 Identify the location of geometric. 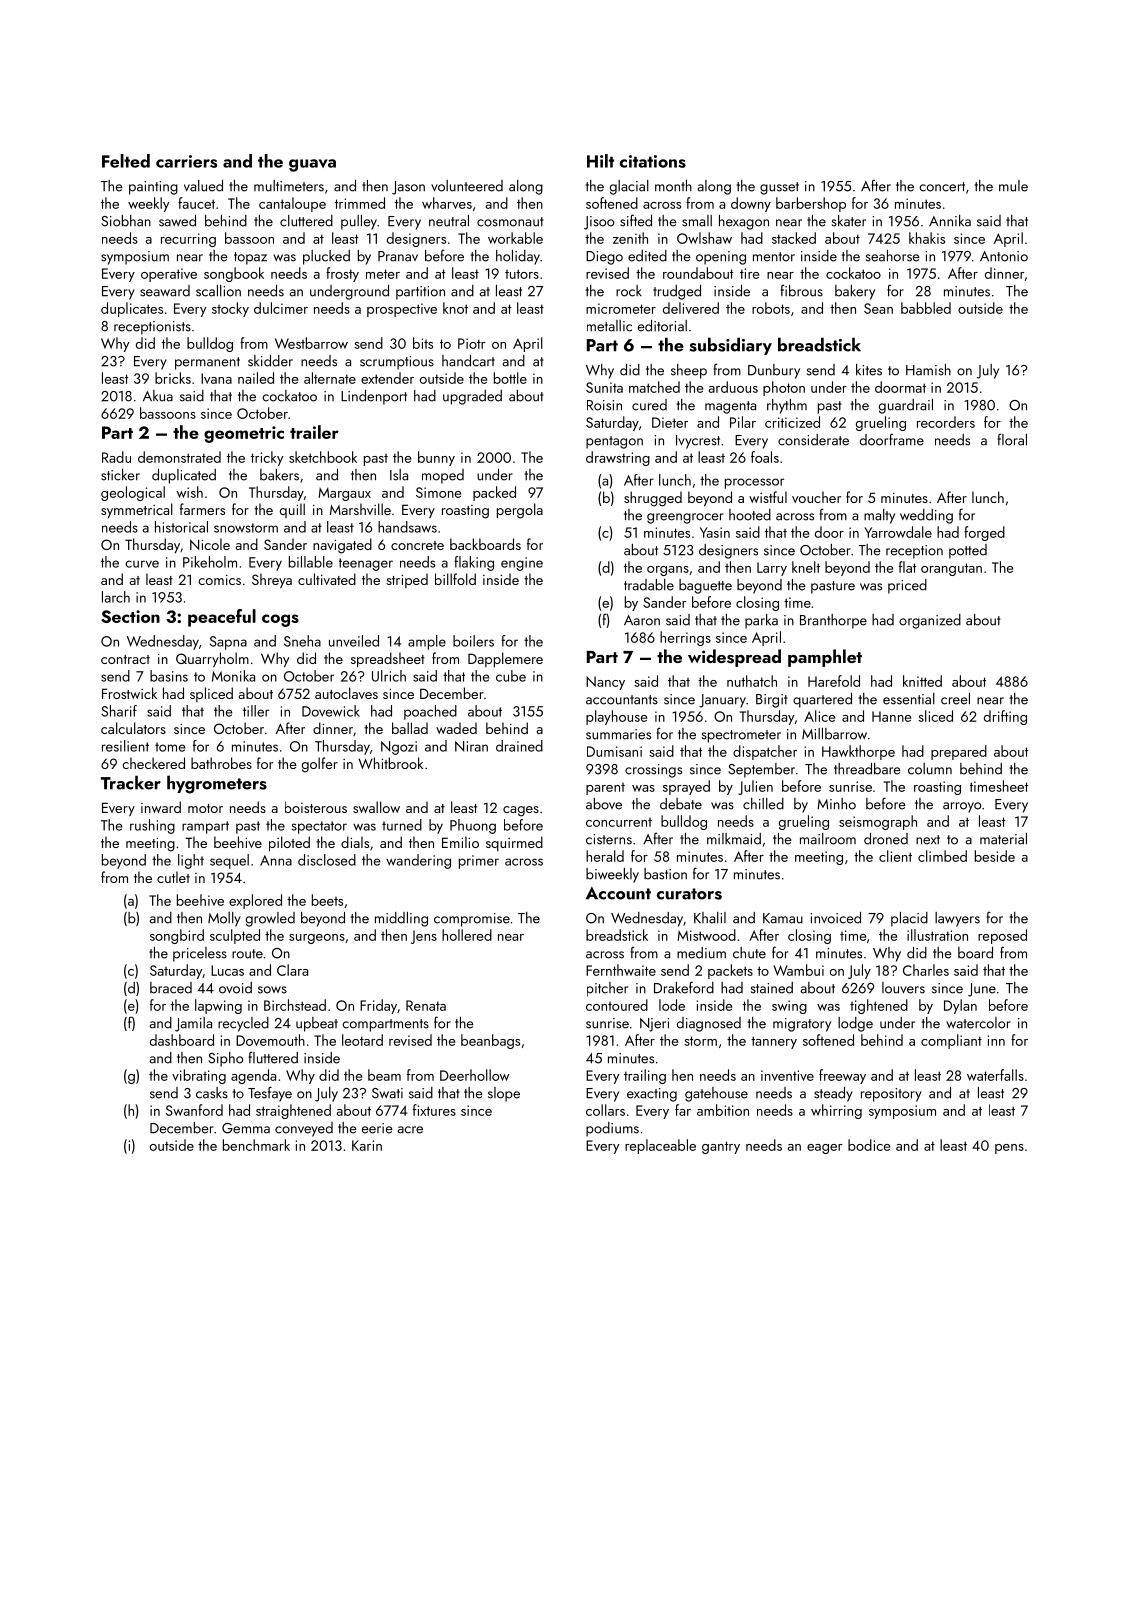
(244, 434).
